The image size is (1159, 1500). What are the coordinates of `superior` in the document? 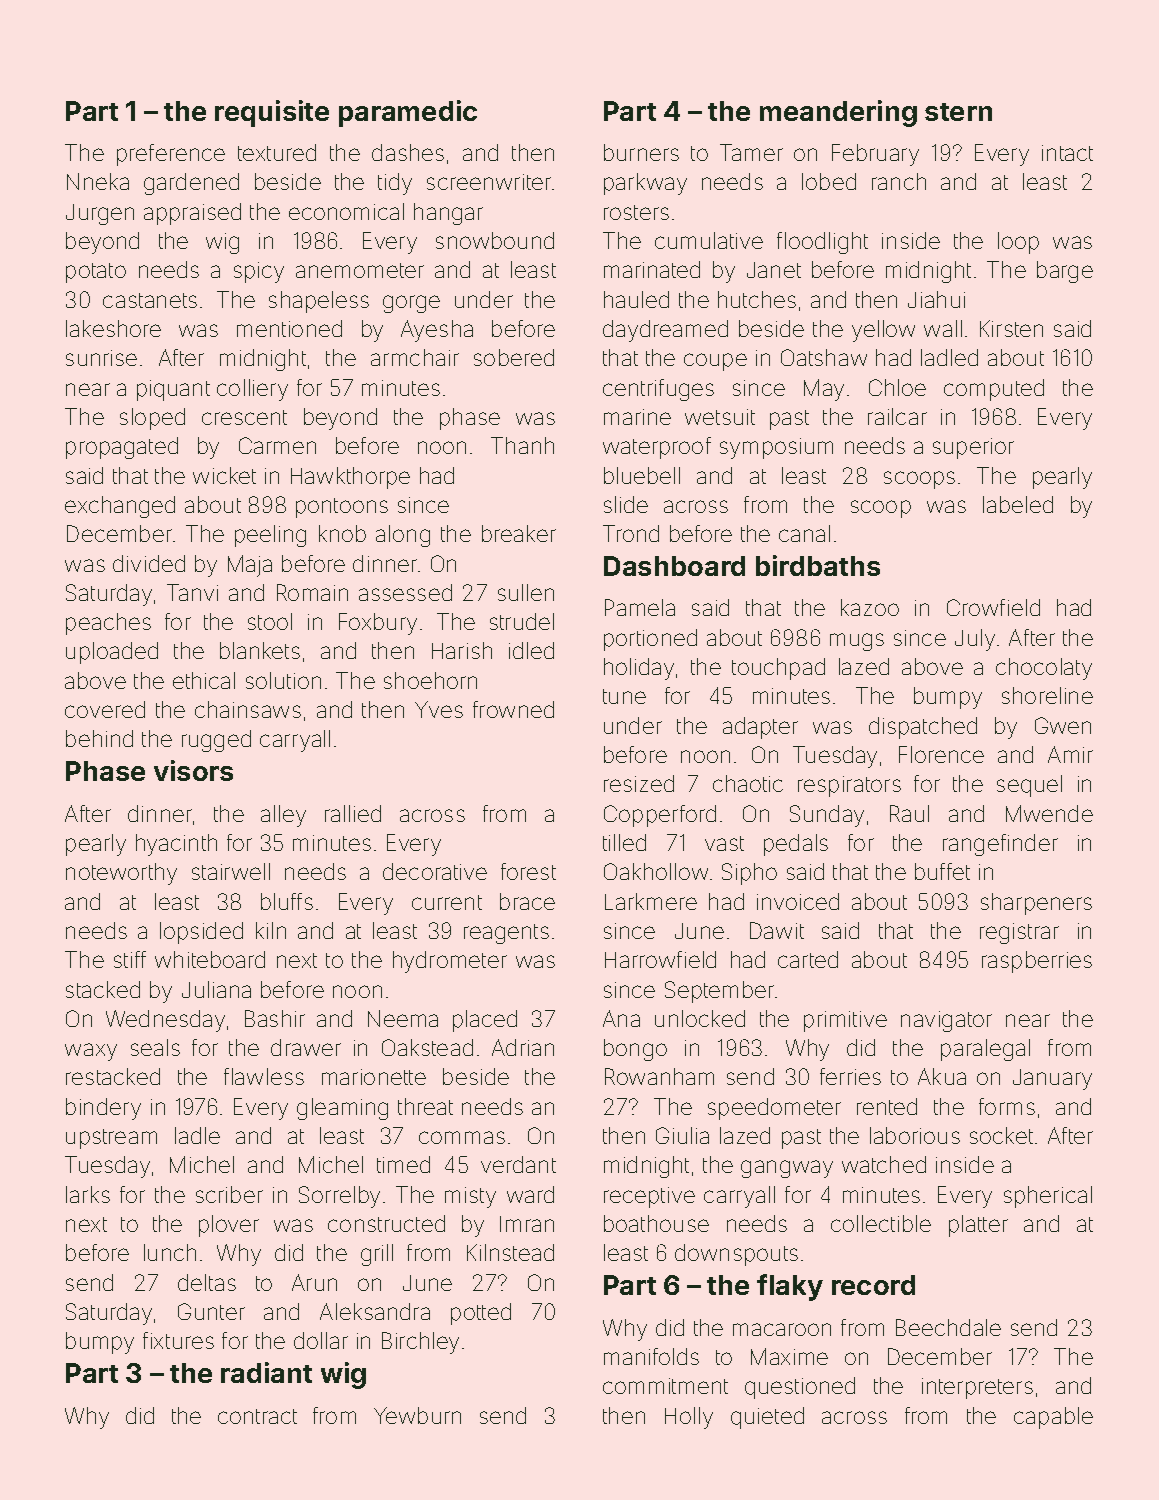 It's located at (973, 448).
